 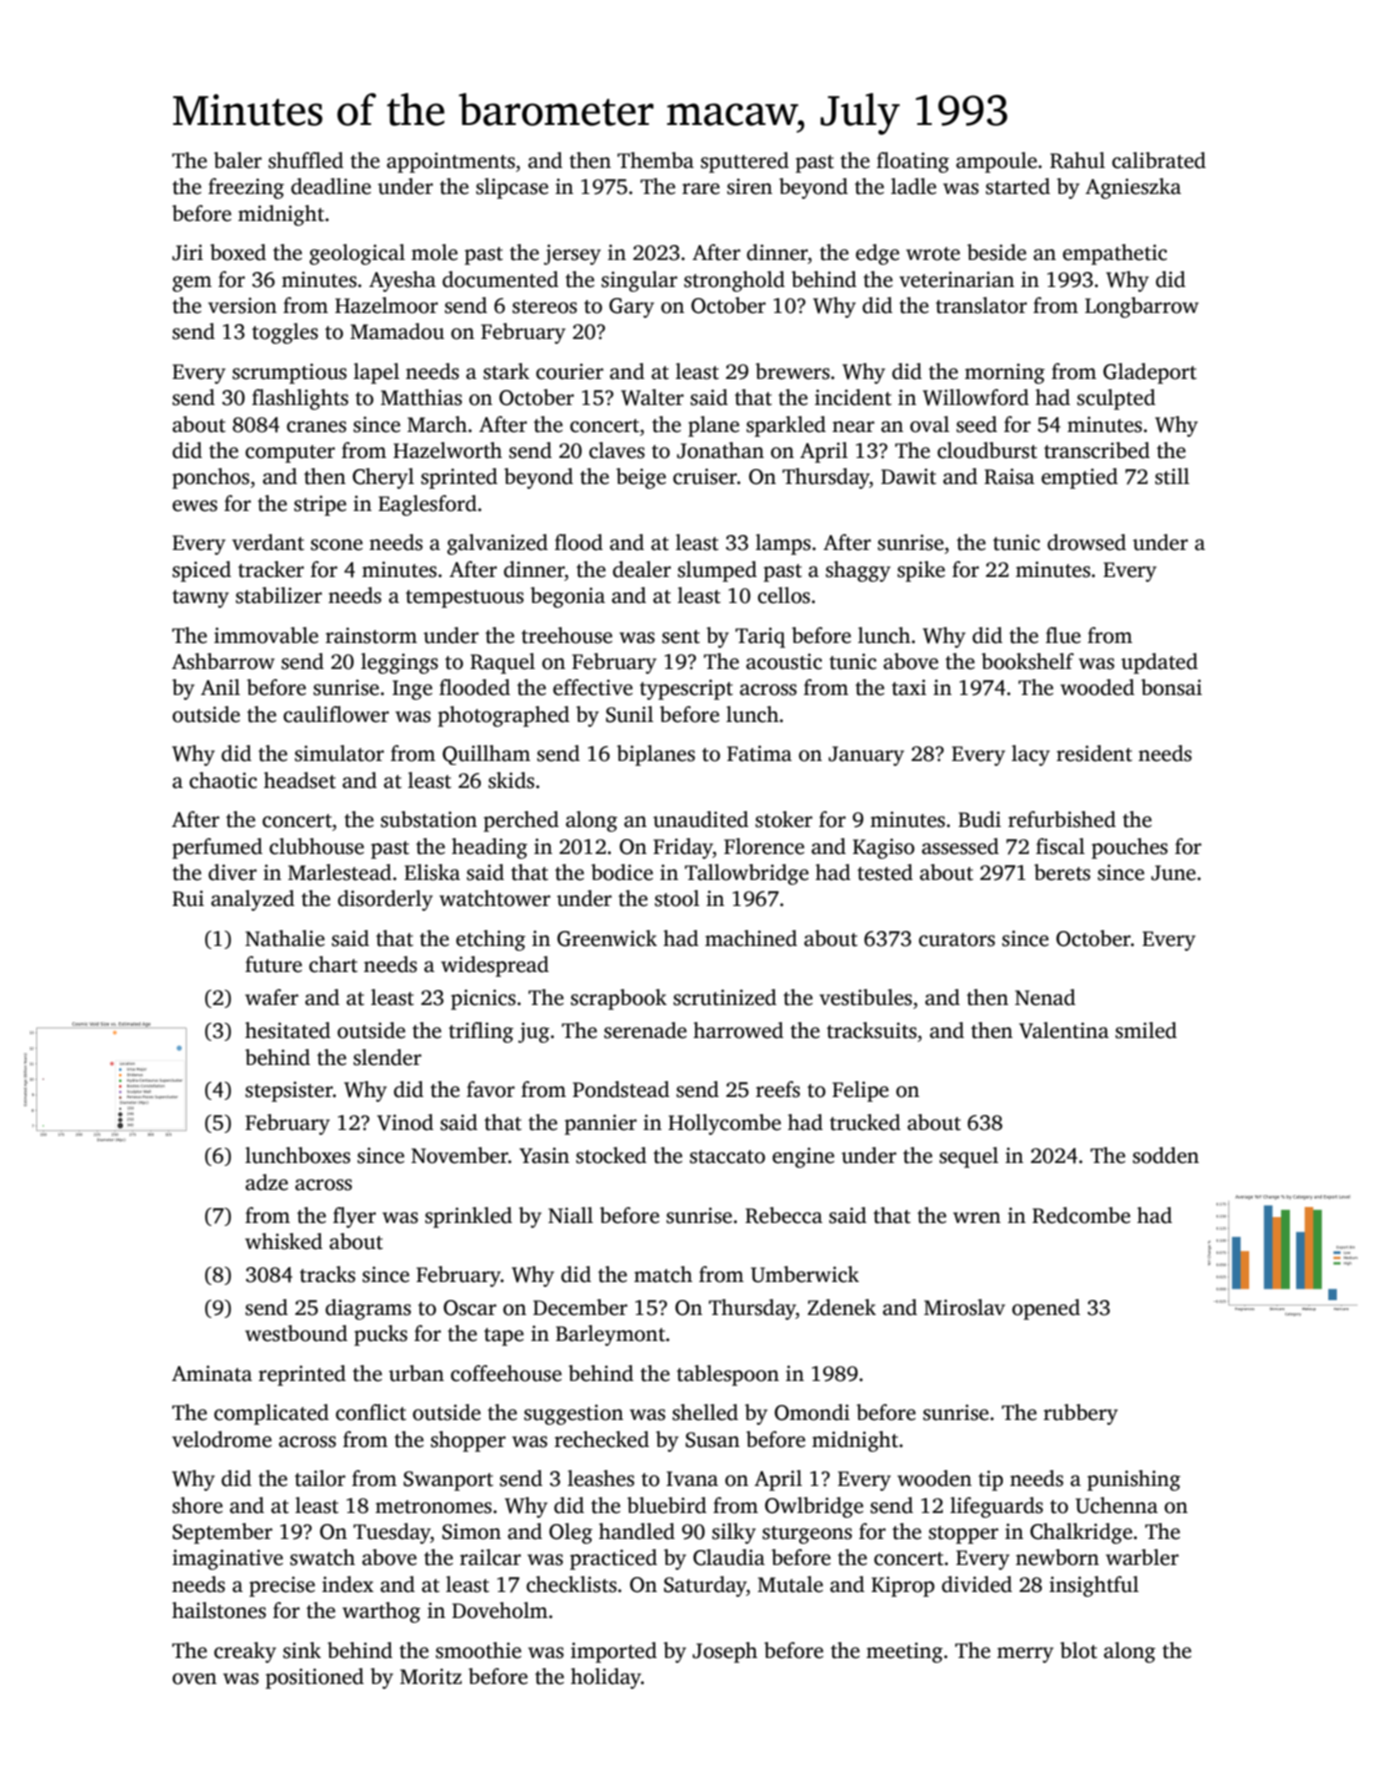 What do you see at coordinates (302, 1375) in the image?
I see `reprinted` at bounding box center [302, 1375].
